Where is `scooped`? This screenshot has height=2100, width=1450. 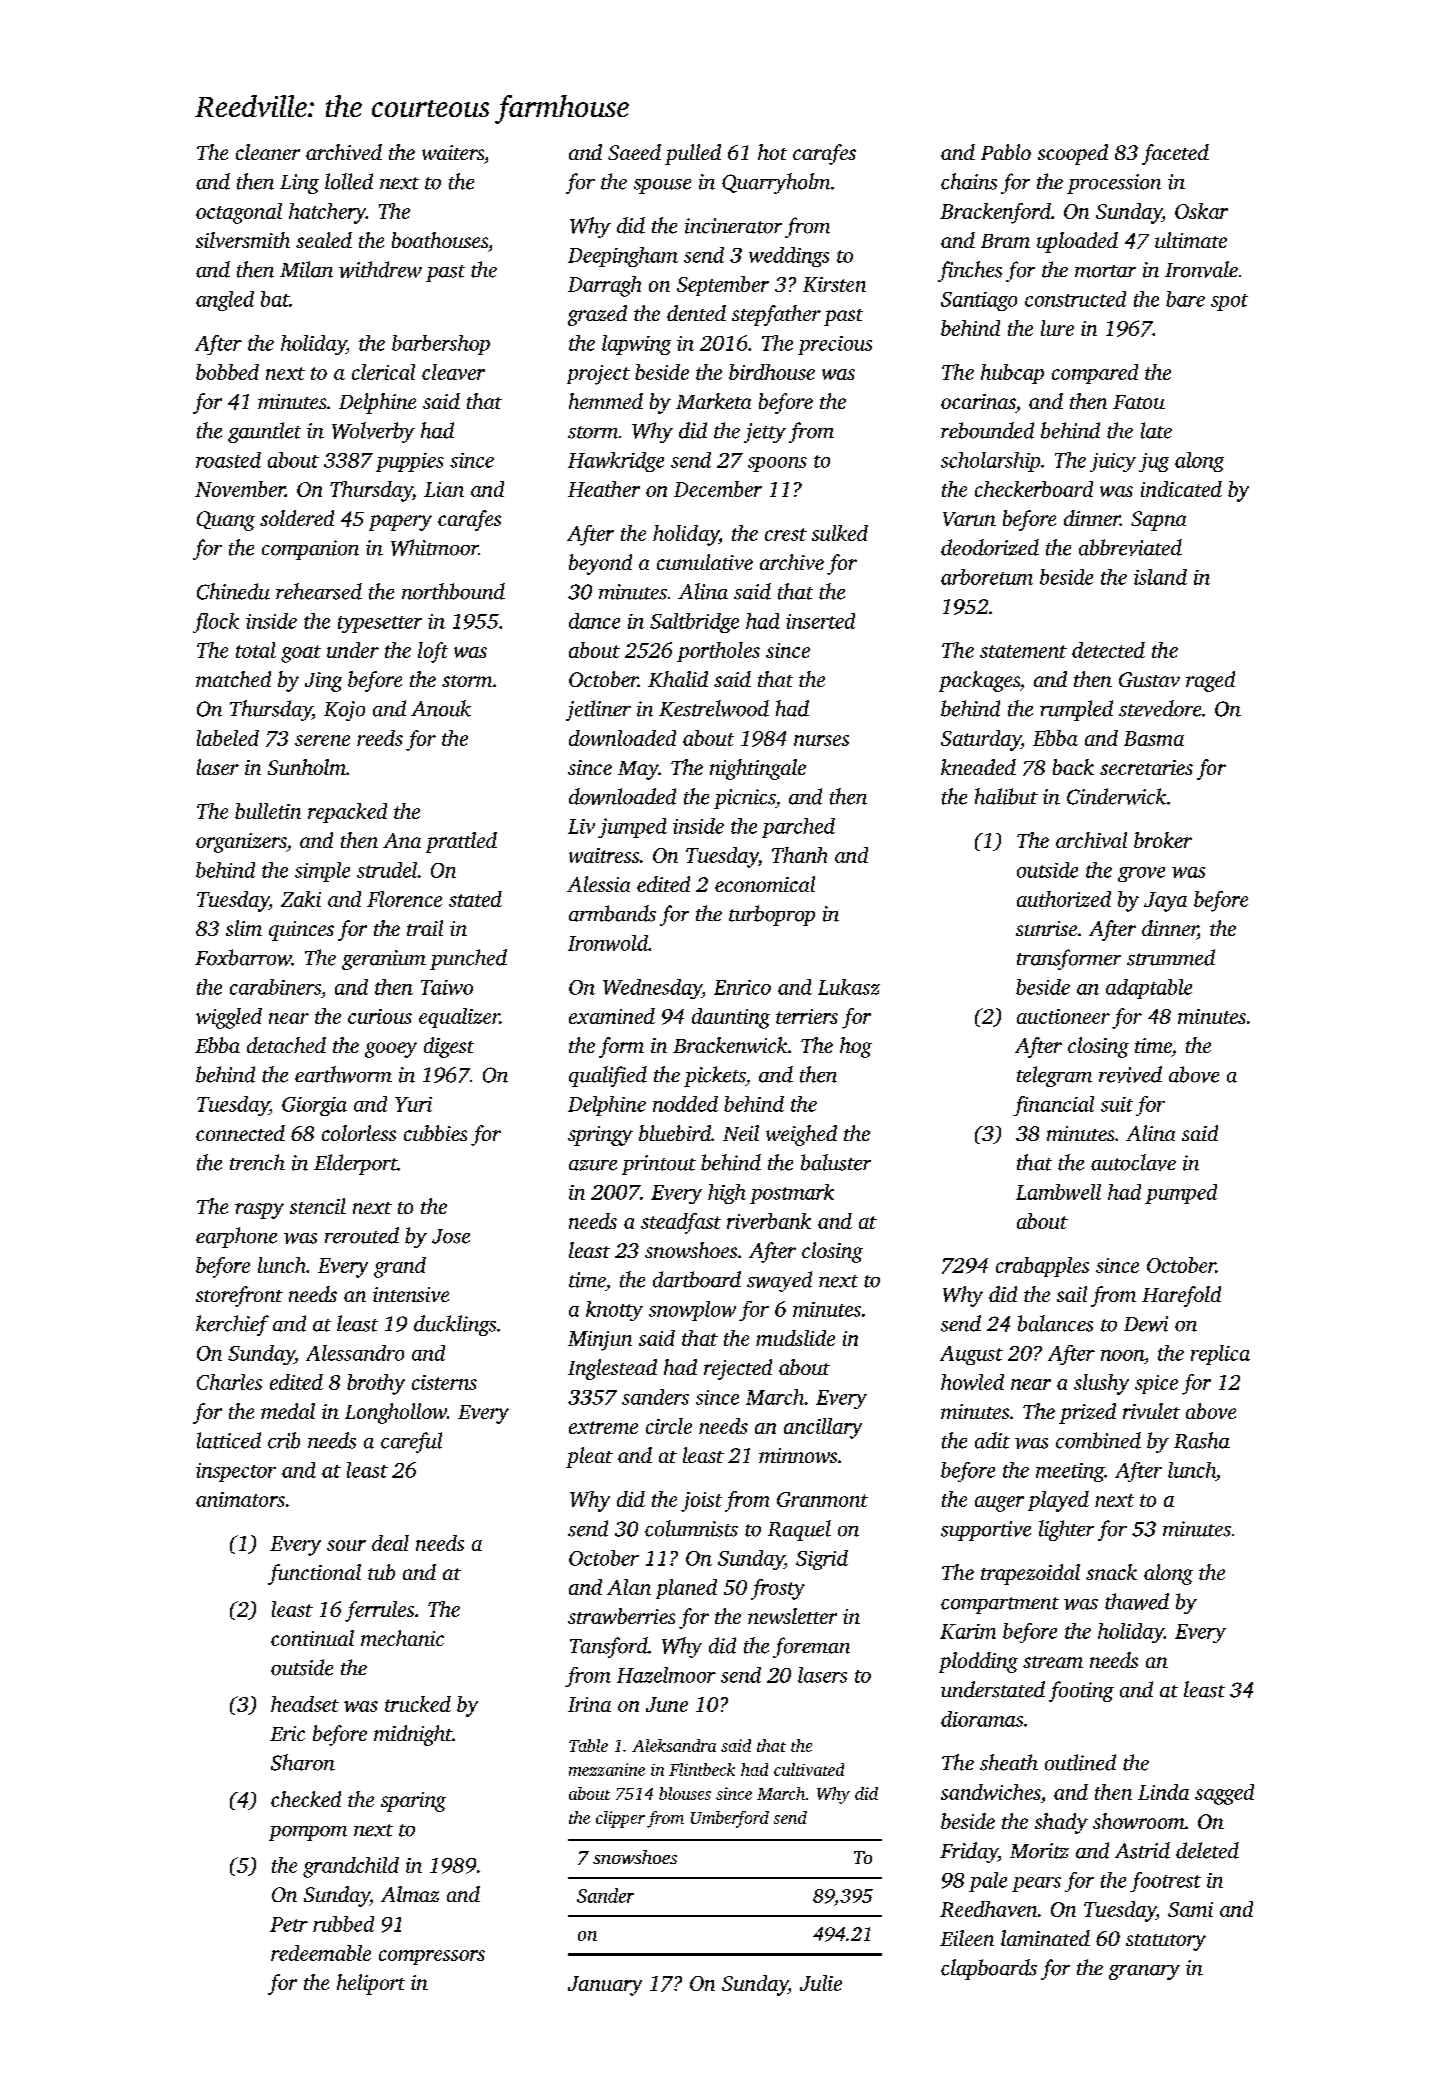
scooped is located at coordinates (1073, 154).
